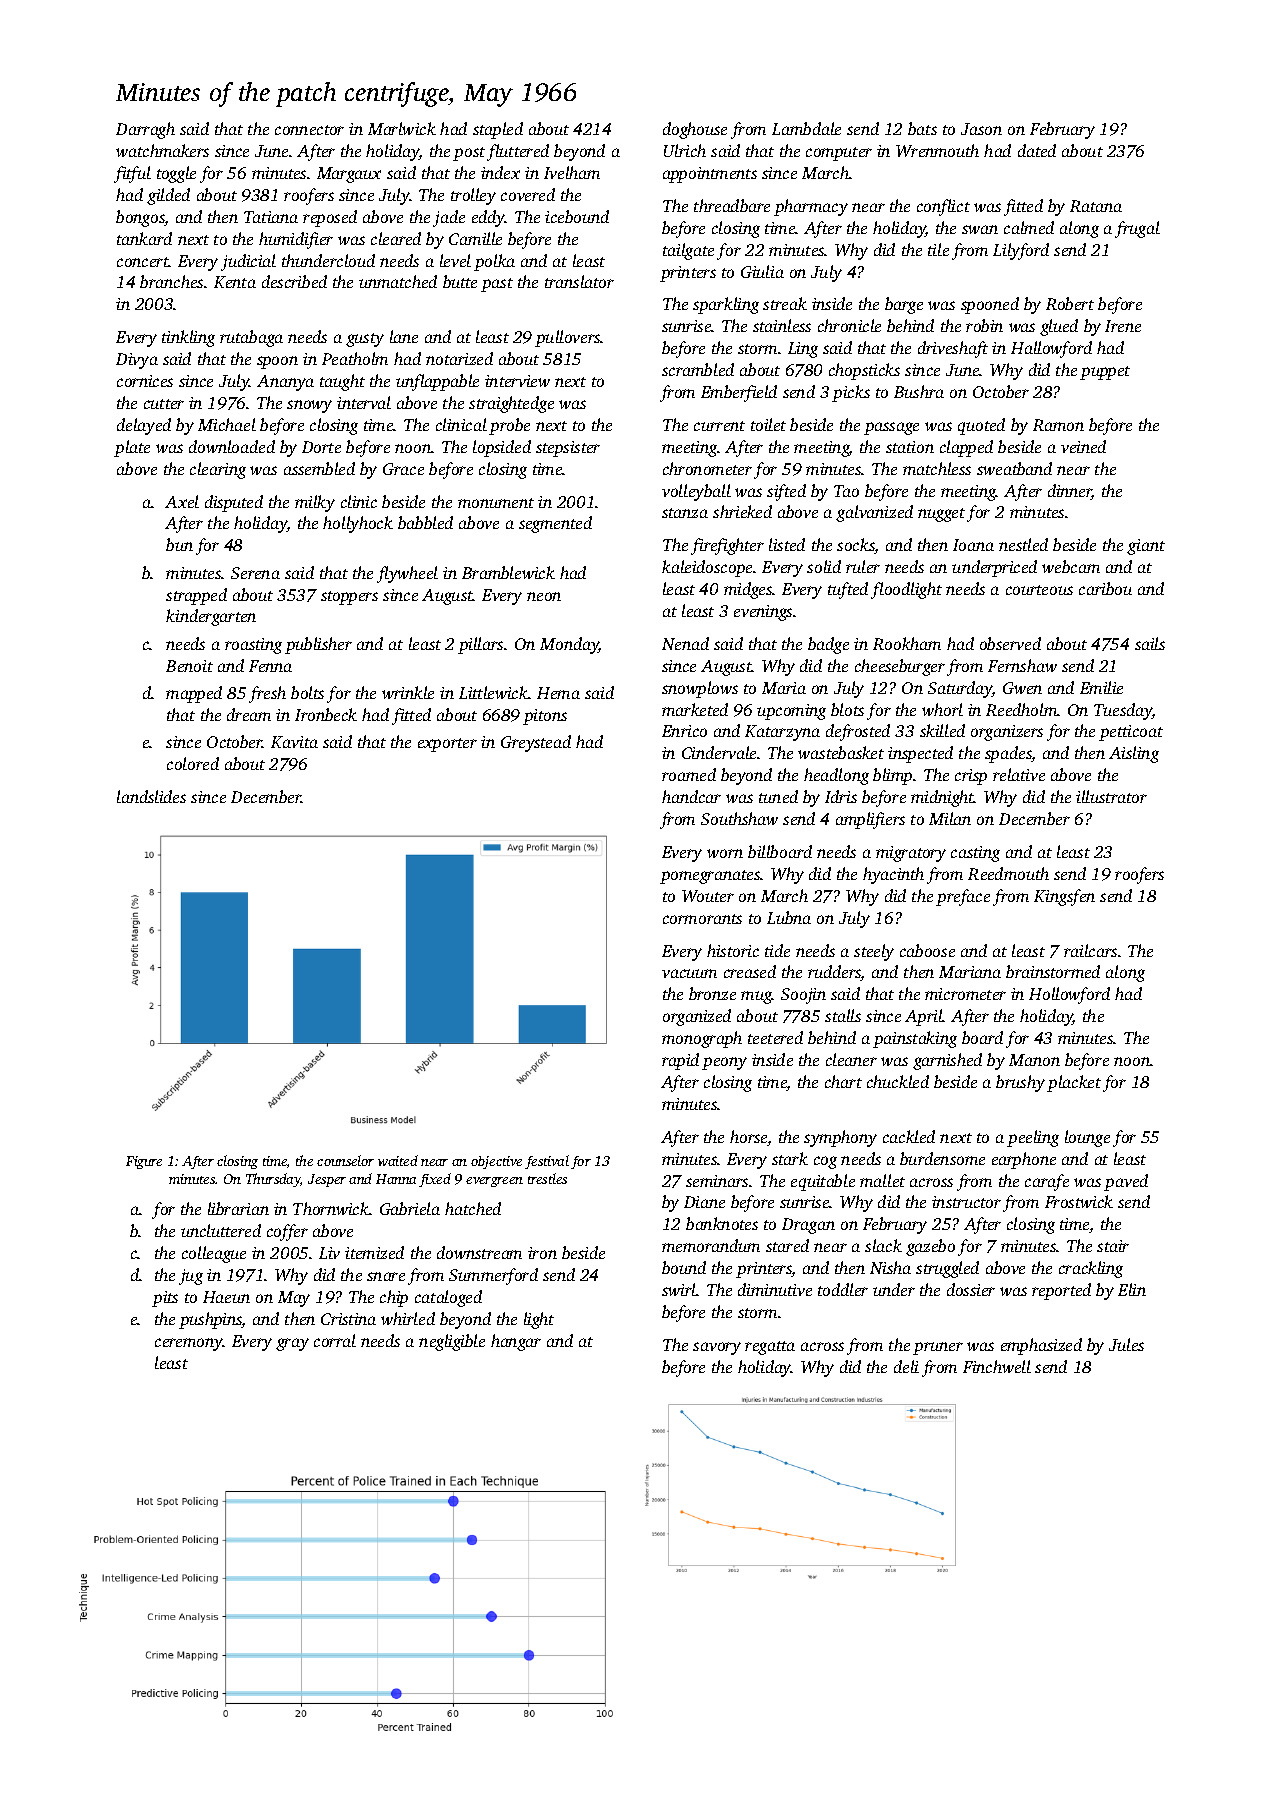 Image resolution: width=1283 pixels, height=1815 pixels. I want to click on Hallowford, so click(1051, 349).
